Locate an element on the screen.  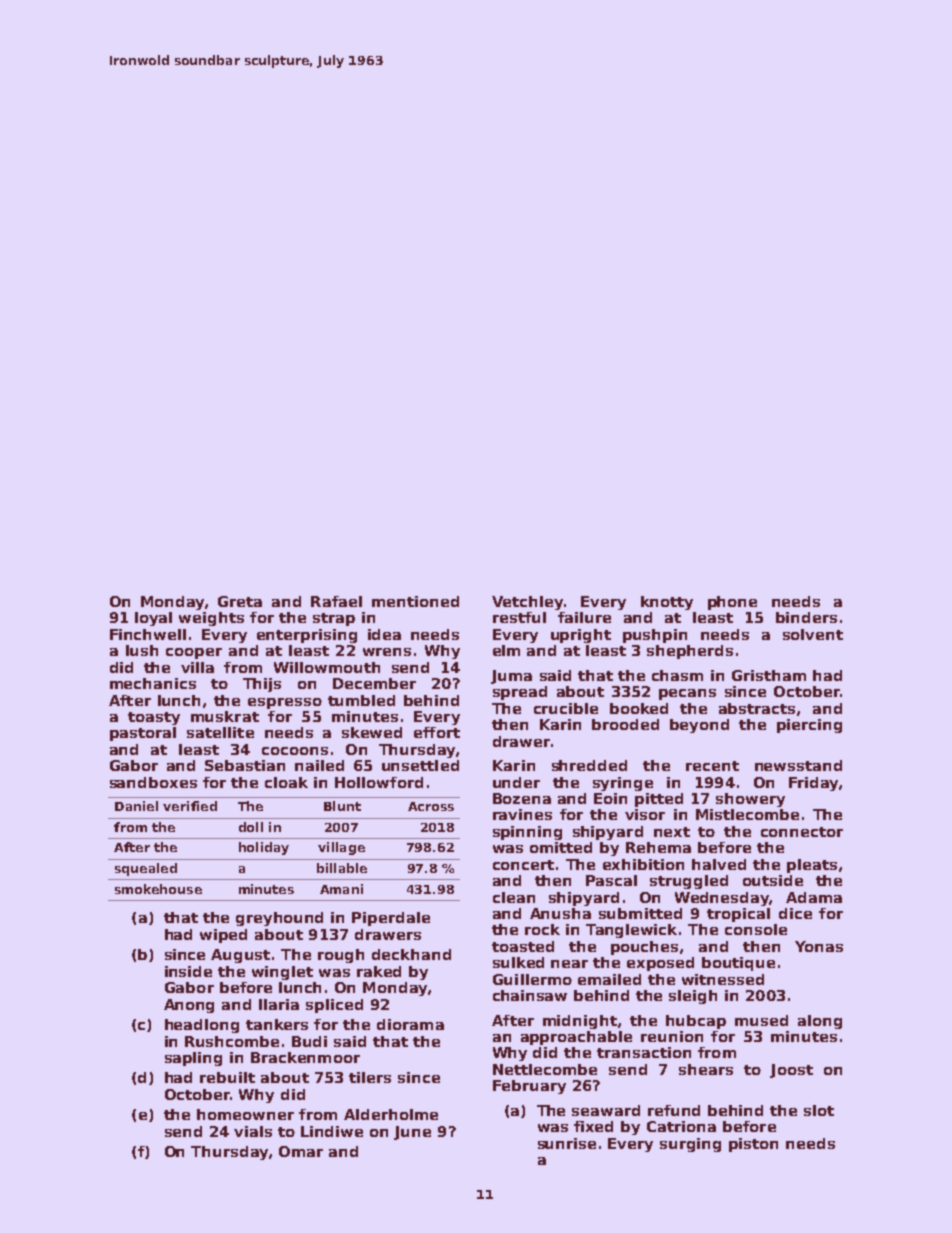
exposed is located at coordinates (660, 964).
